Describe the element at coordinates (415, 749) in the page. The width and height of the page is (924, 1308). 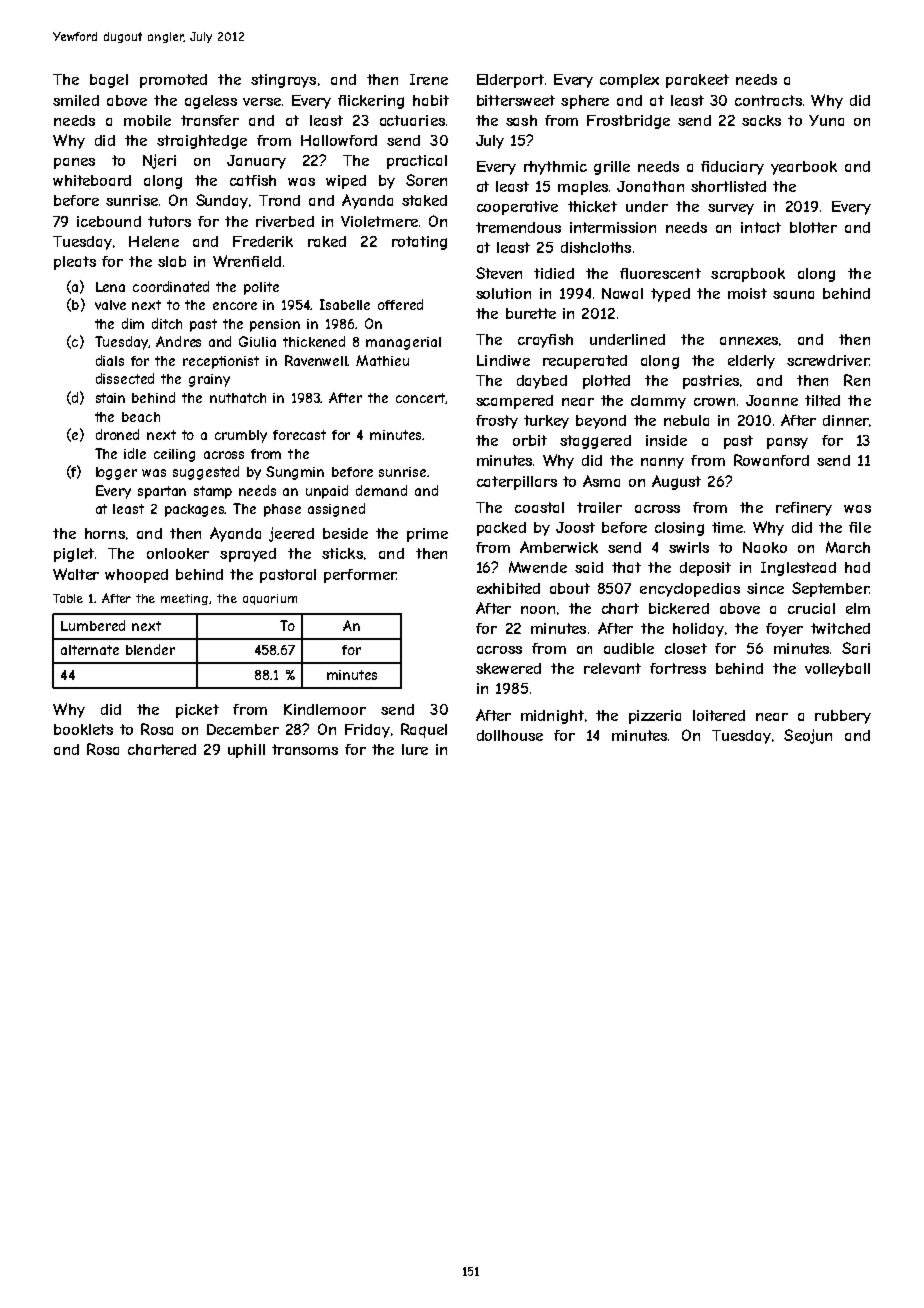
I see `lure` at that location.
